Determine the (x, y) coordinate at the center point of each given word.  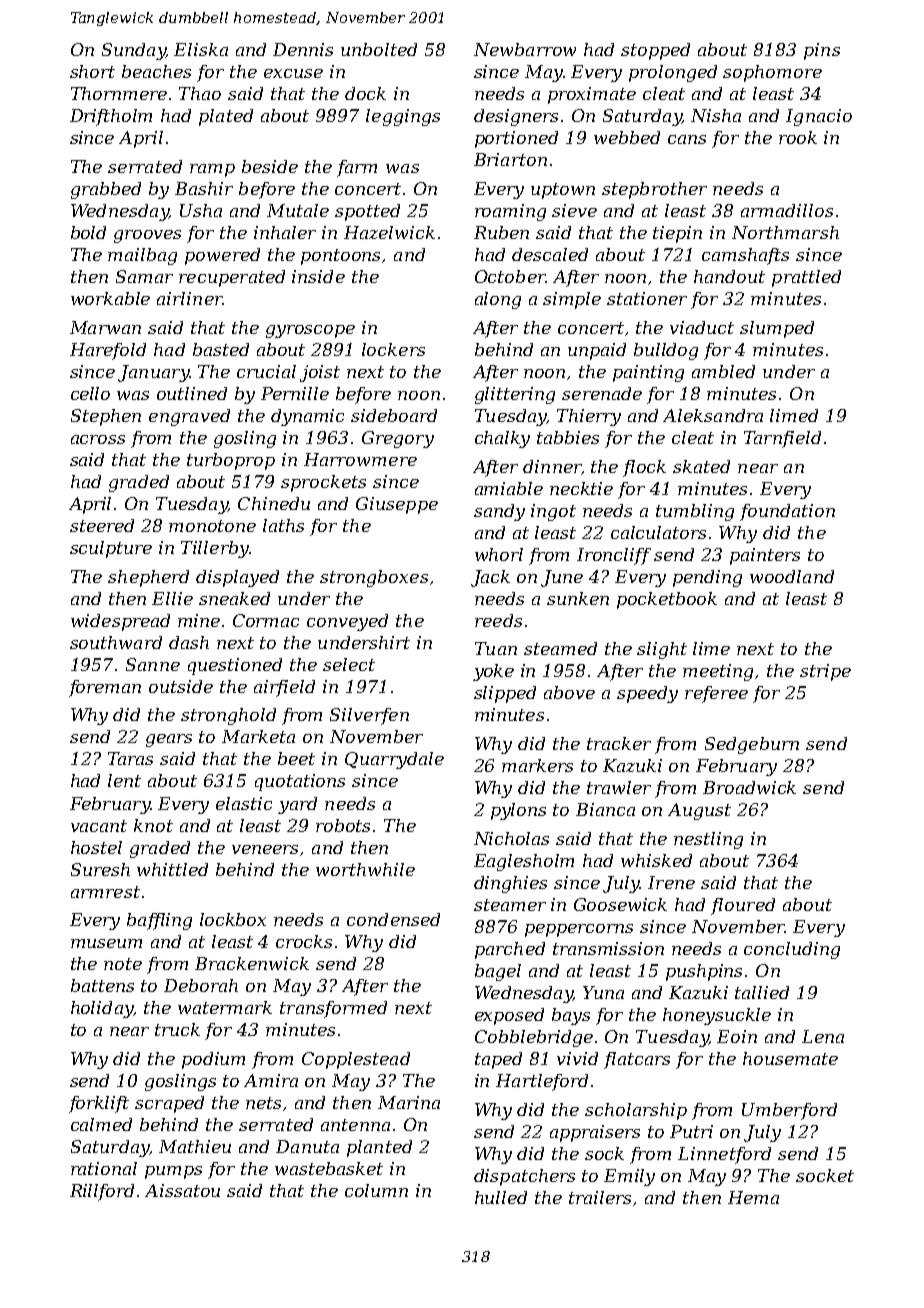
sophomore (772, 73)
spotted (367, 212)
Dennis (303, 49)
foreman (105, 688)
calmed (101, 1124)
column (376, 1190)
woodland (792, 576)
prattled (806, 278)
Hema (753, 1197)
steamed (560, 648)
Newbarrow (525, 49)
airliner (190, 298)
